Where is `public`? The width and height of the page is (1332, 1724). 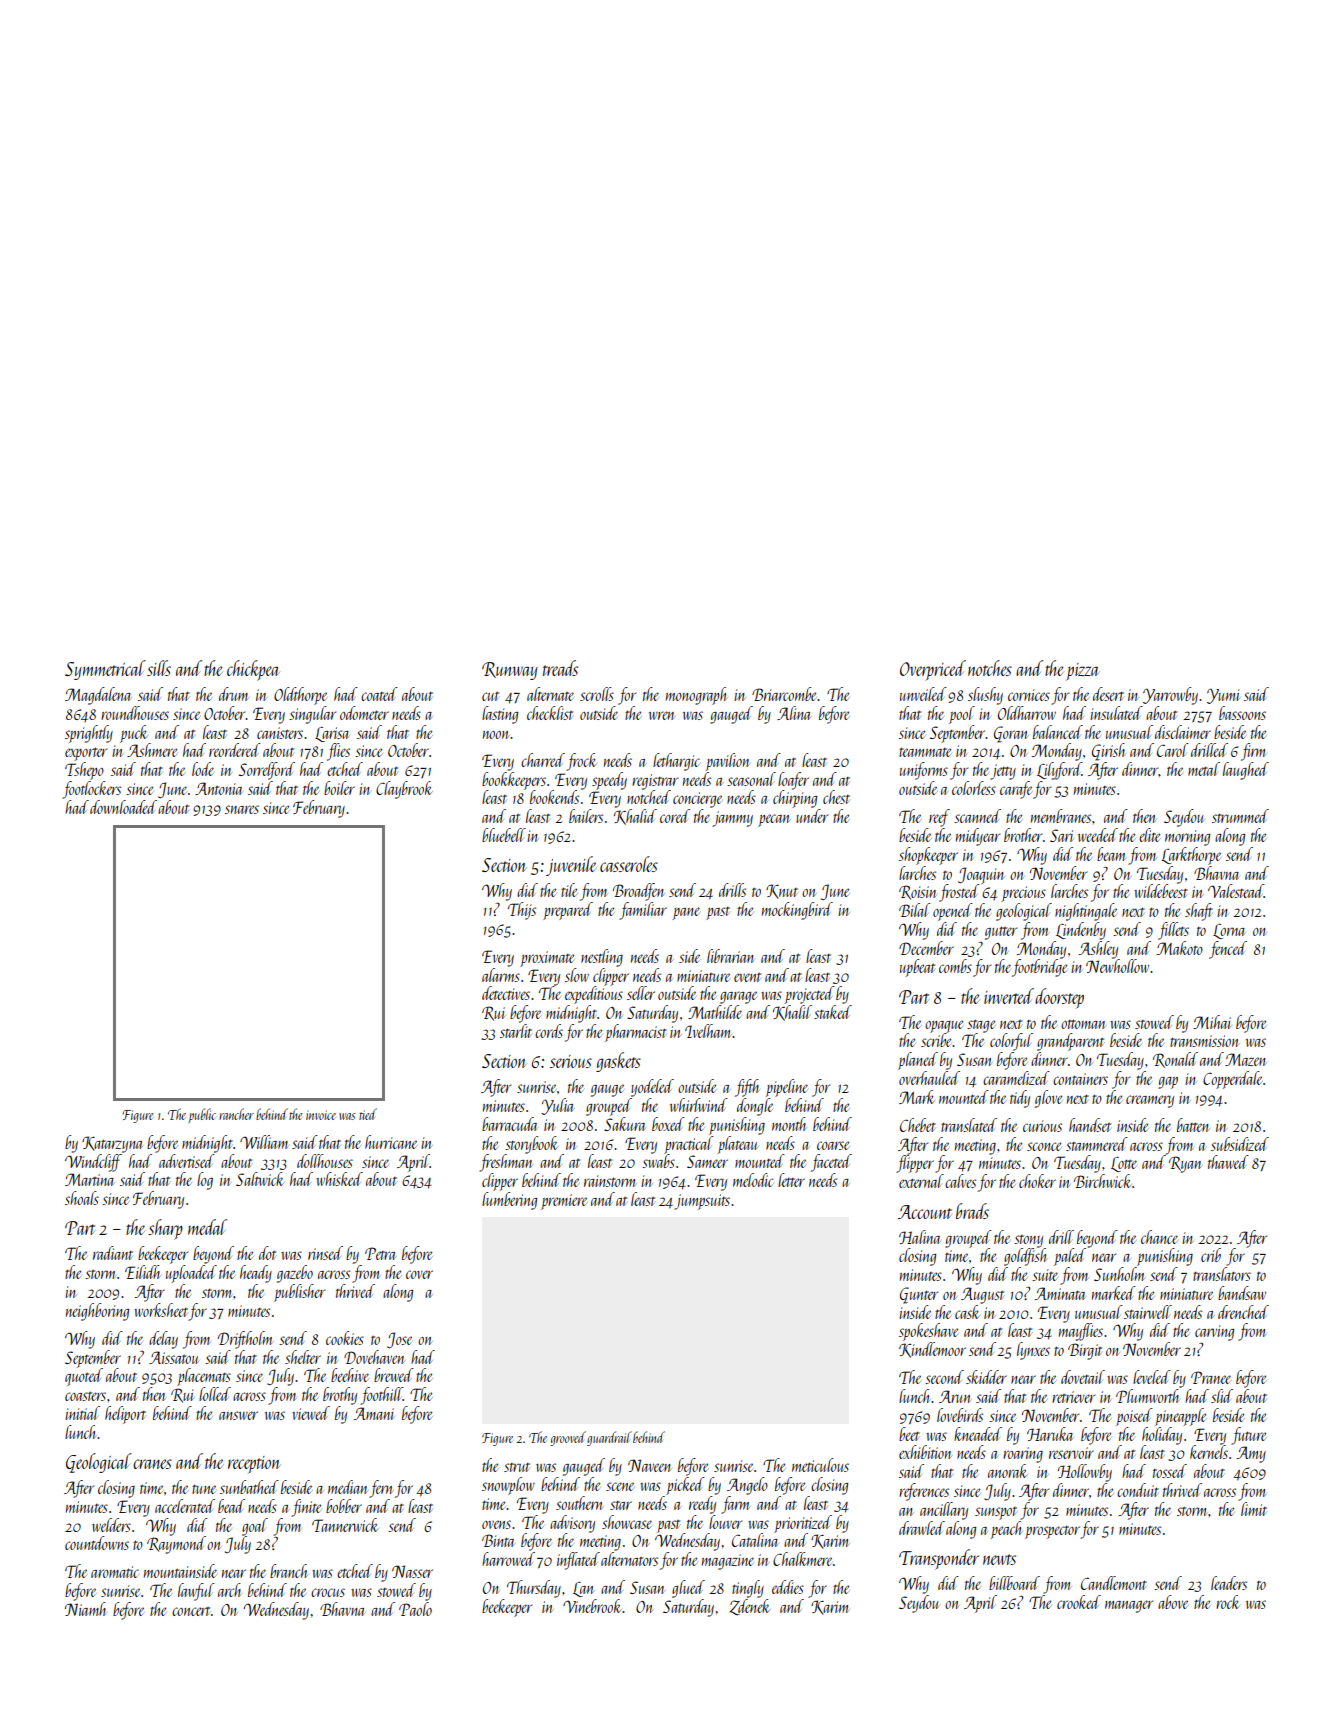 public is located at coordinates (202, 1115).
